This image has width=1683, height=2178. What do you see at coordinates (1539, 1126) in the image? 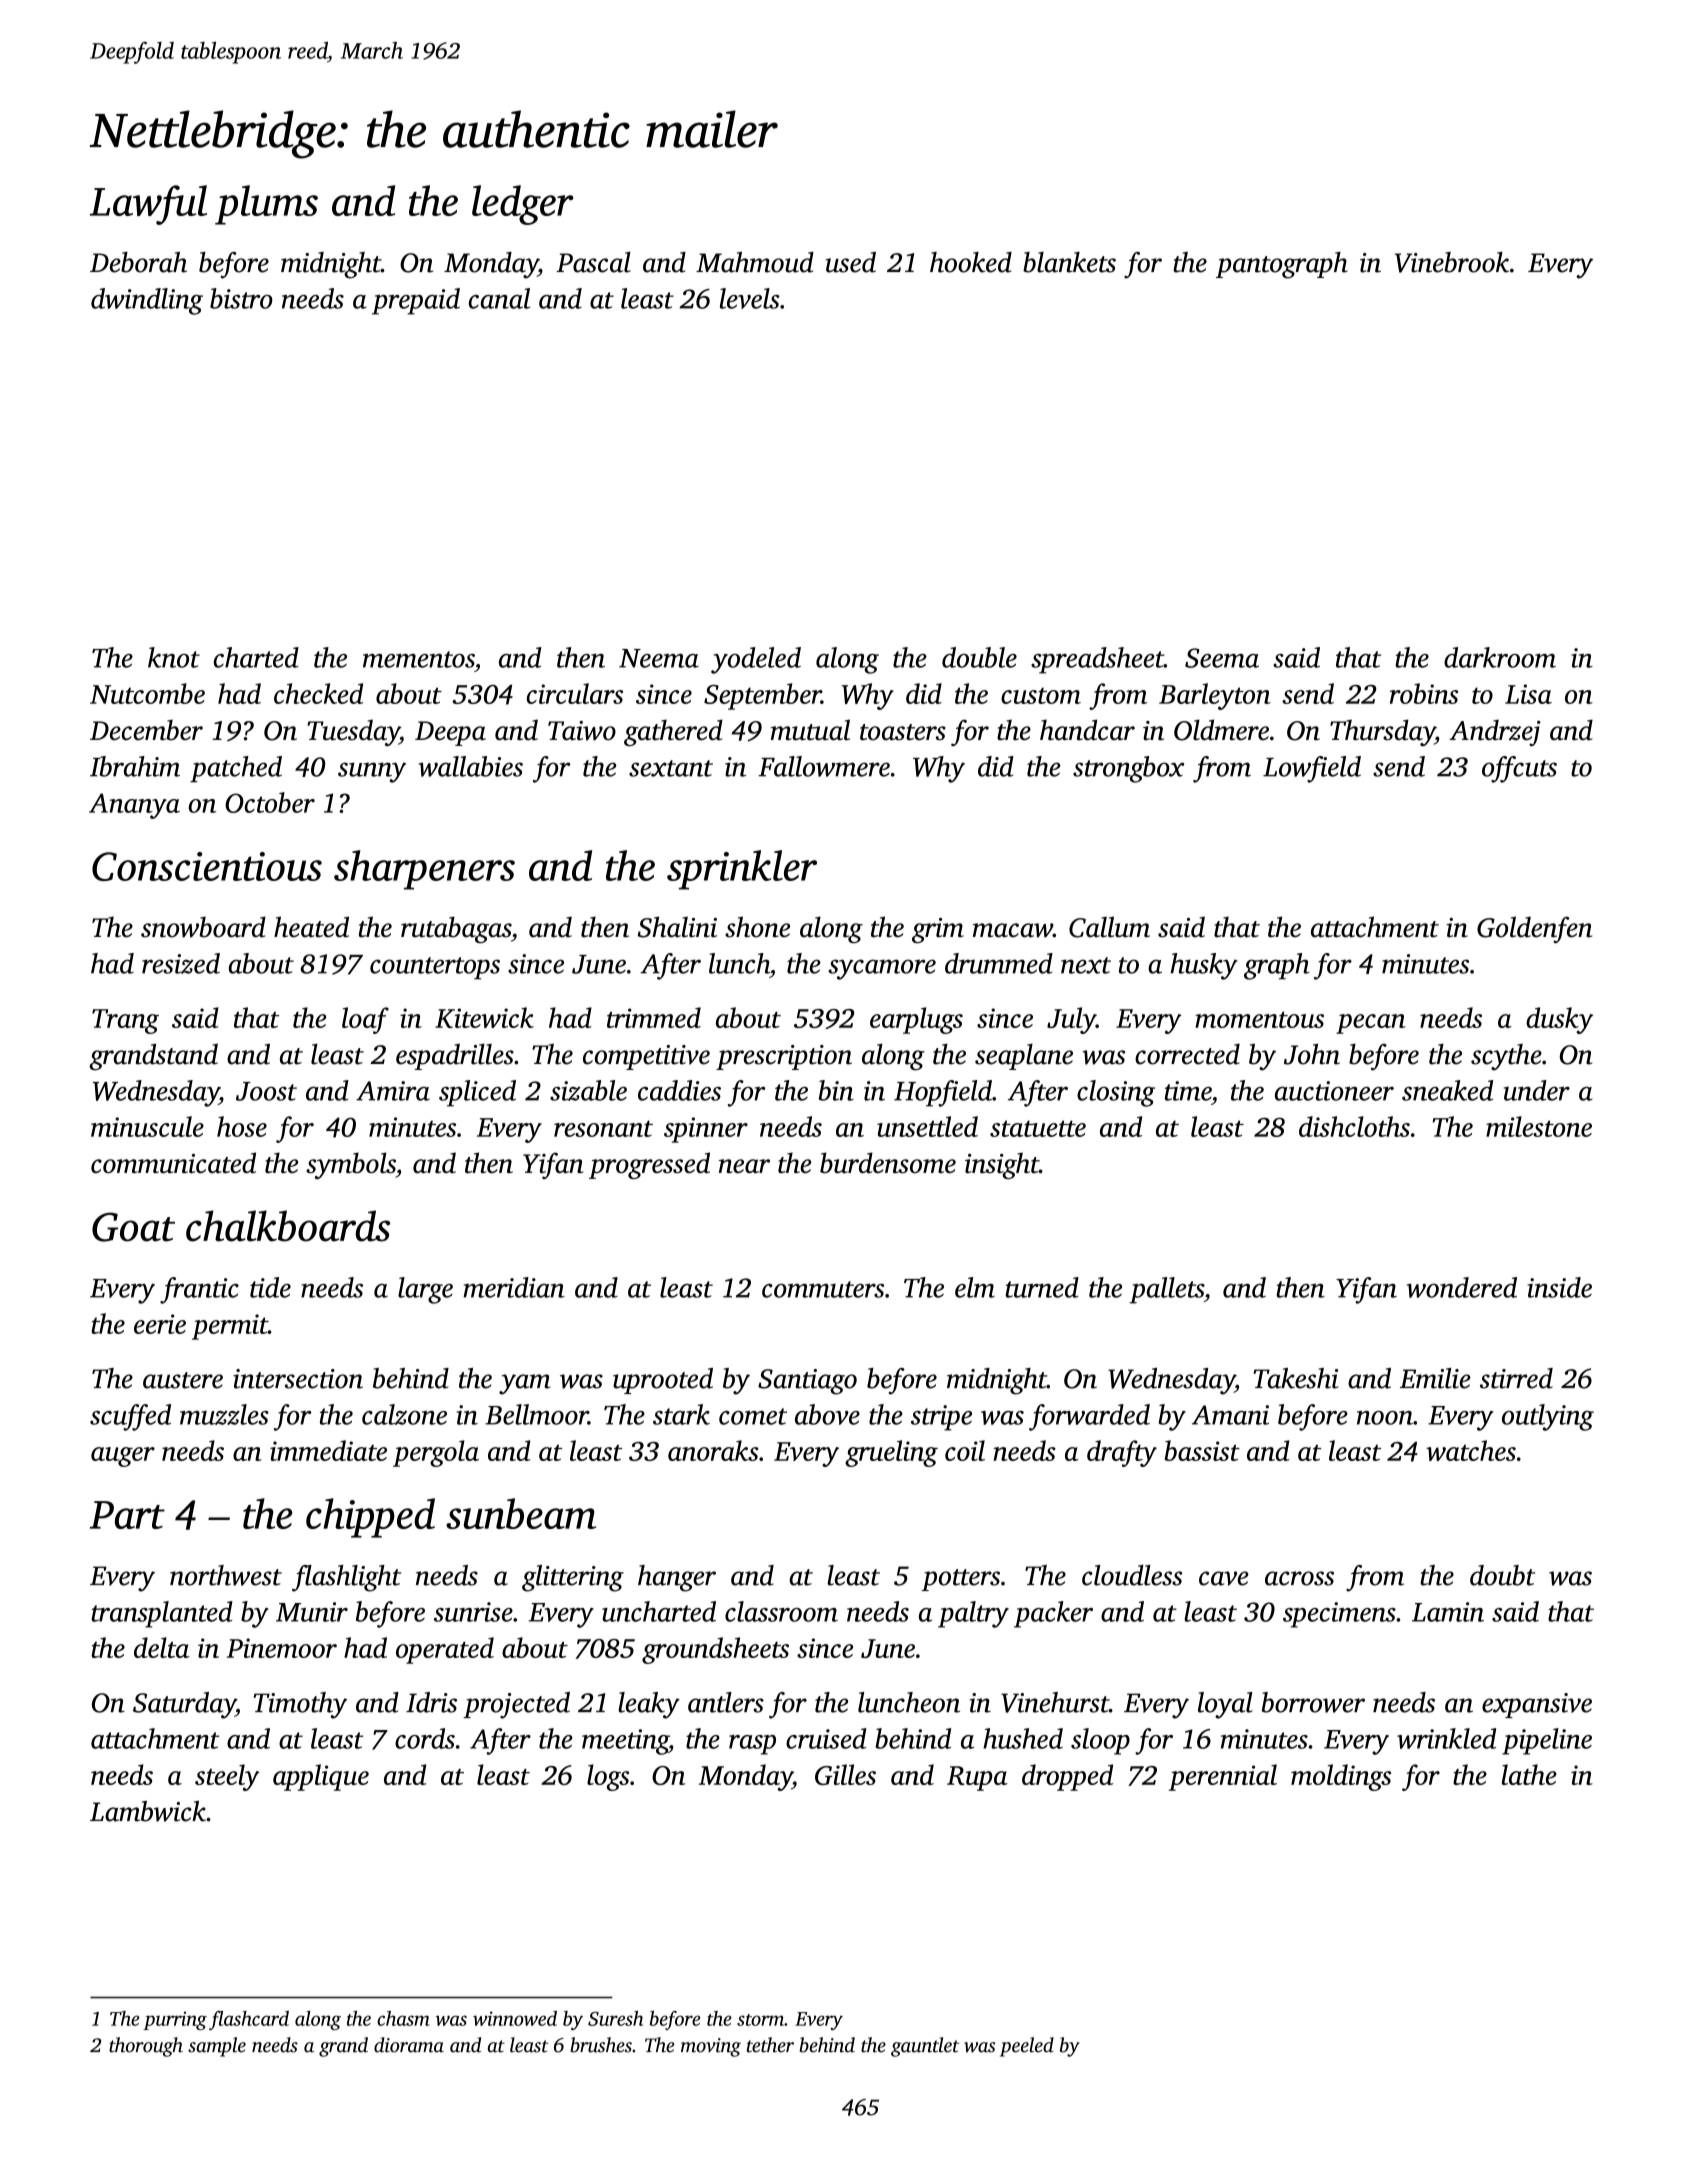
I see `milestone` at bounding box center [1539, 1126].
